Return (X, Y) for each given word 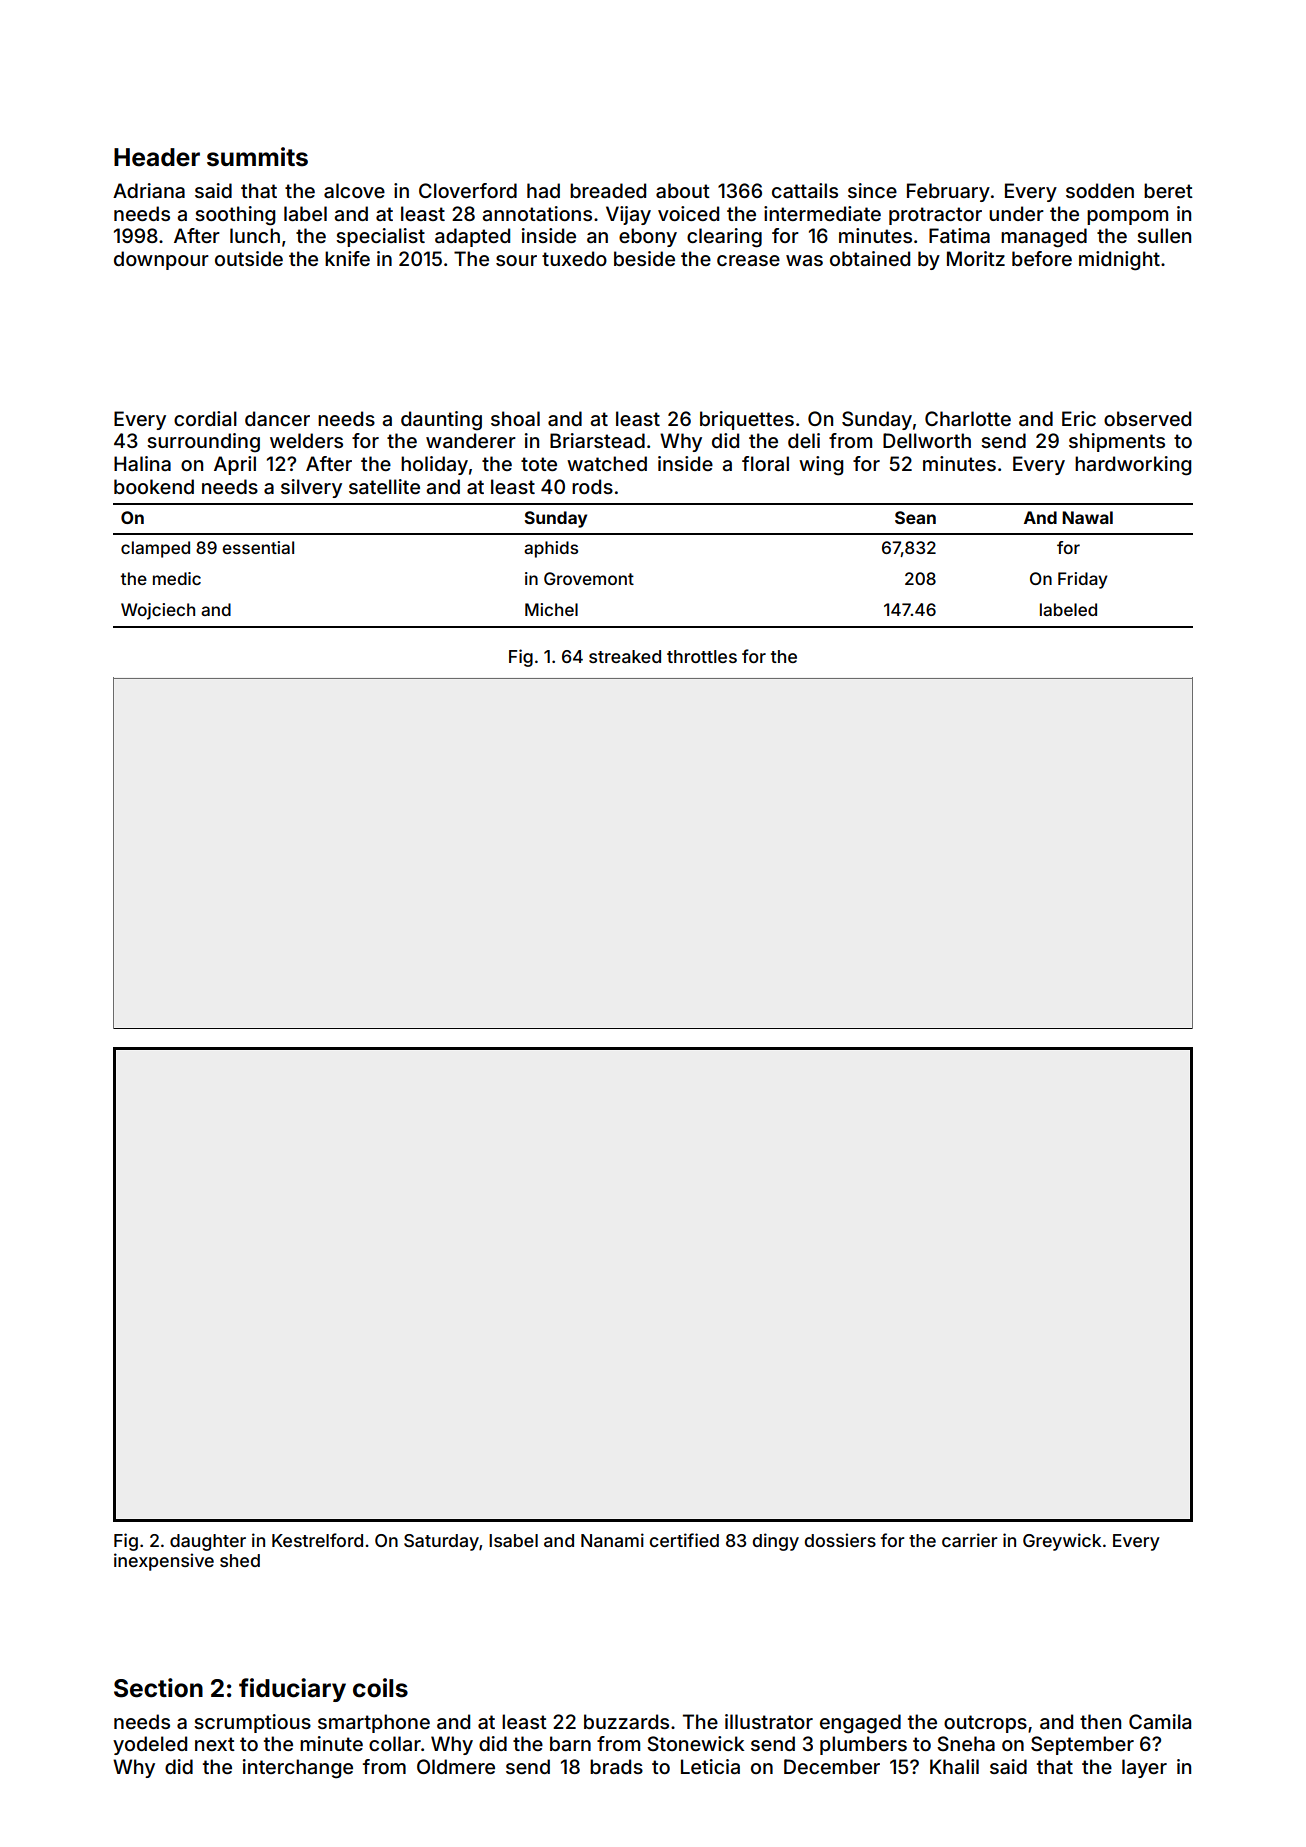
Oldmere (456, 1766)
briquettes (747, 420)
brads (616, 1766)
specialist (380, 237)
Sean (915, 517)
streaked (625, 656)
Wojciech (158, 611)
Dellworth (927, 440)
